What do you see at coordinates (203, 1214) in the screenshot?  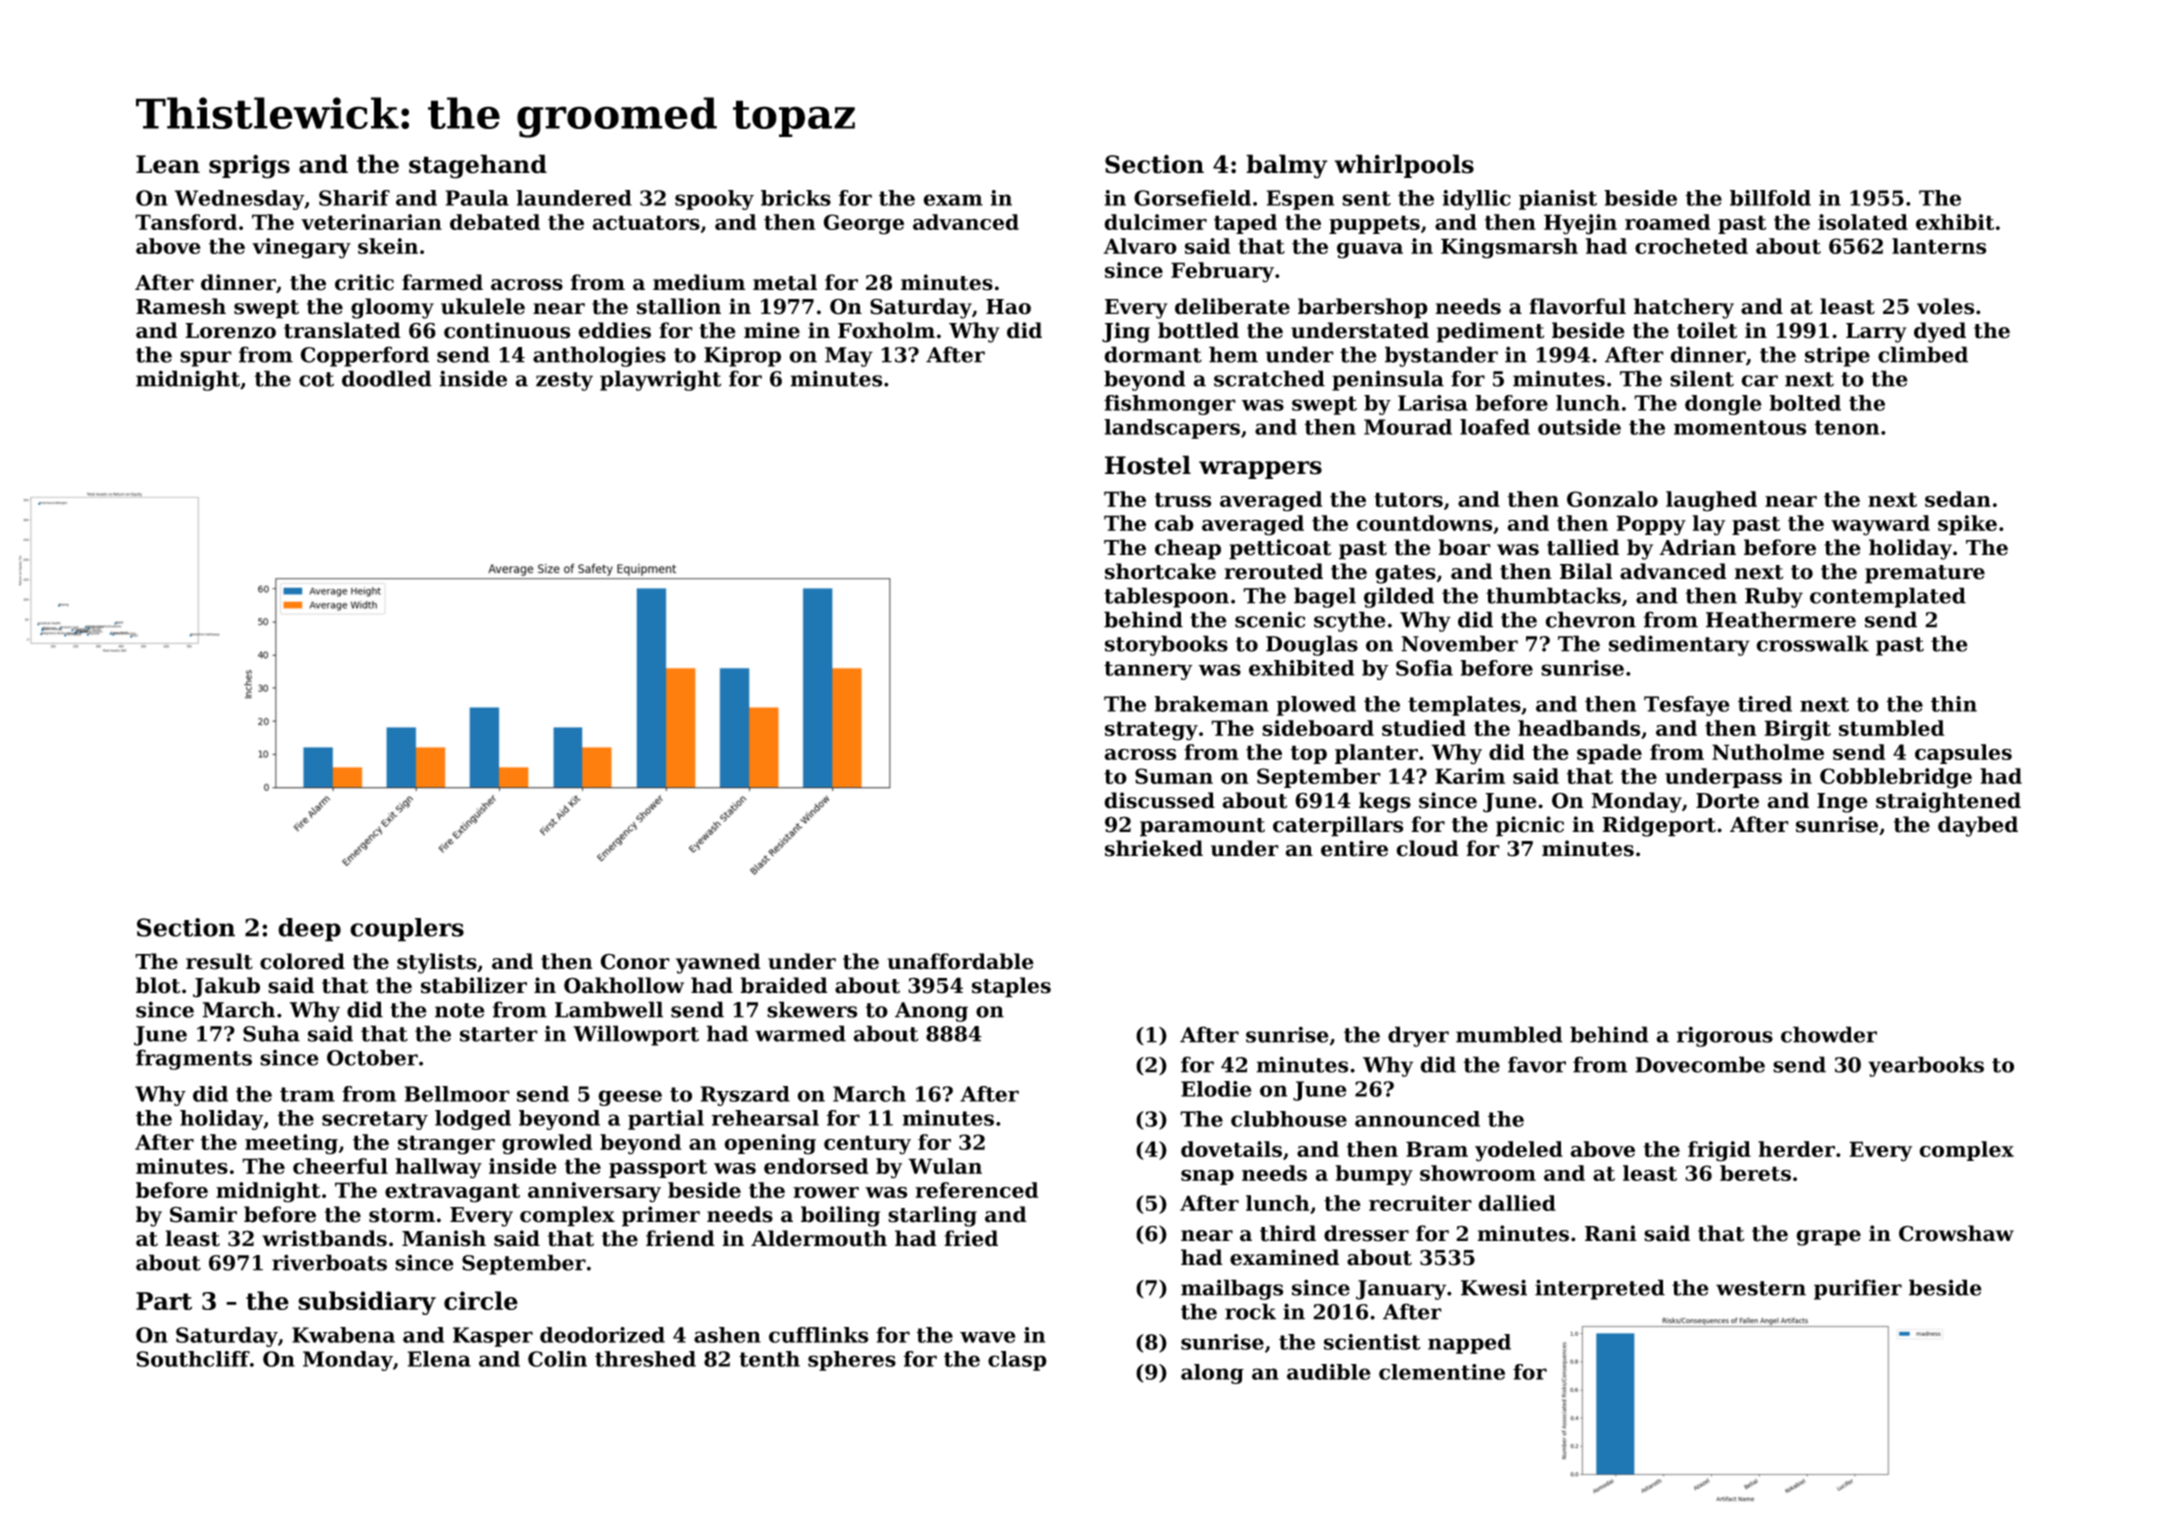 I see `Samir` at bounding box center [203, 1214].
